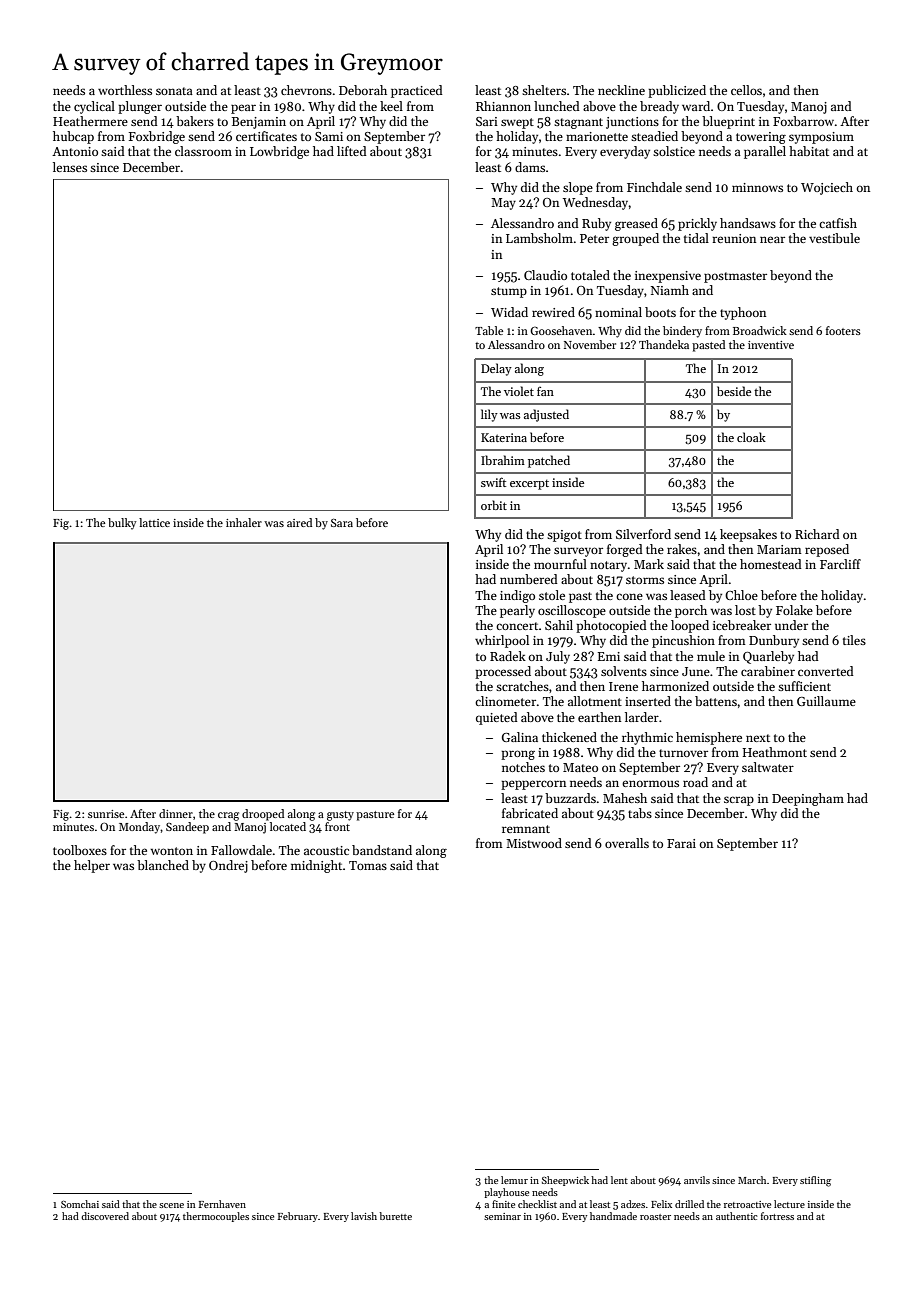 This page has height=1308, width=924. Describe the element at coordinates (661, 1204) in the page. I see `Felix` at that location.
